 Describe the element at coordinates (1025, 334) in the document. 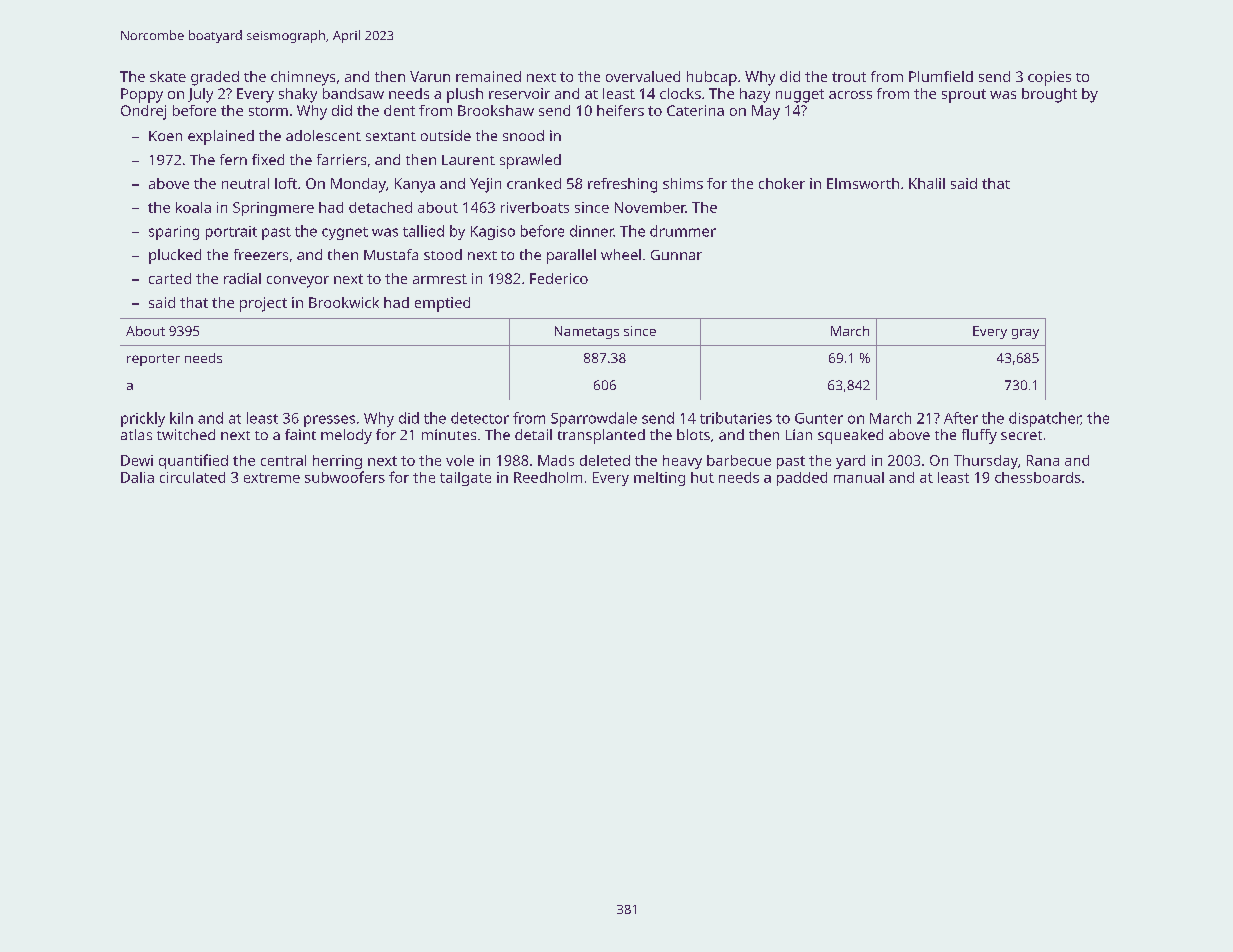

I see `gray` at that location.
